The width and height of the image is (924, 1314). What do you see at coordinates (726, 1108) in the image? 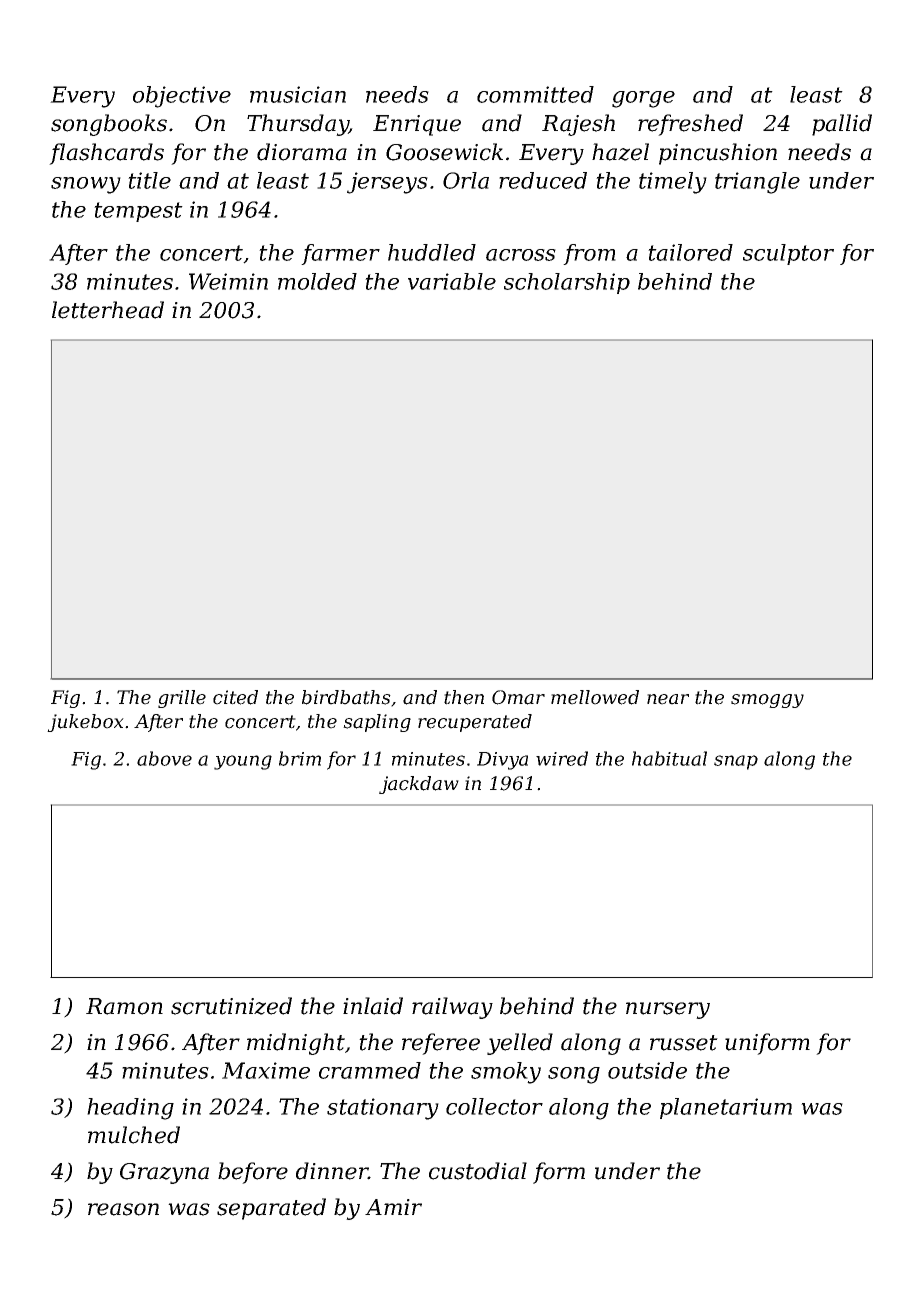
I see `planetarium` at bounding box center [726, 1108].
